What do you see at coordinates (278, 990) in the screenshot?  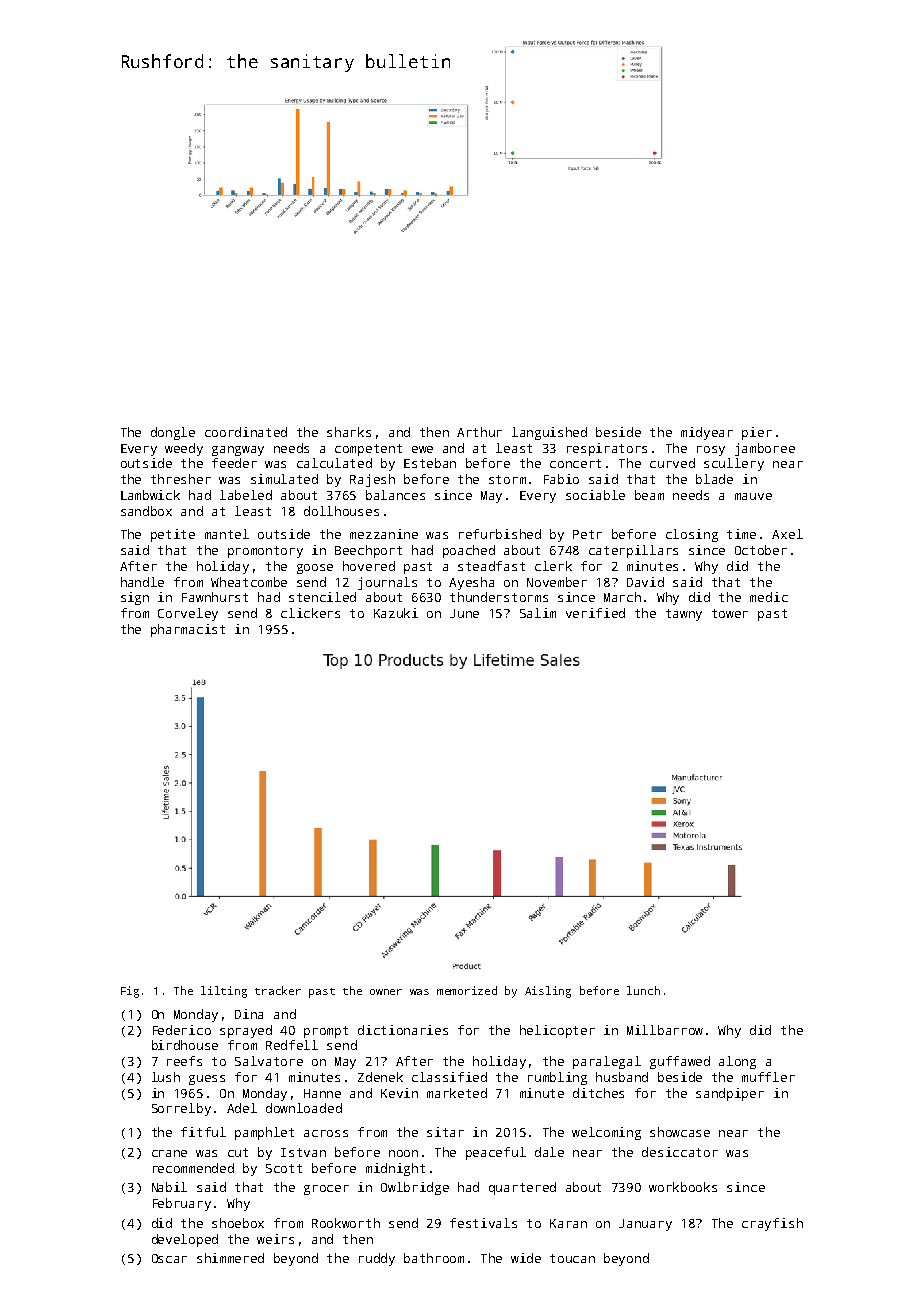 I see `tracker` at bounding box center [278, 990].
